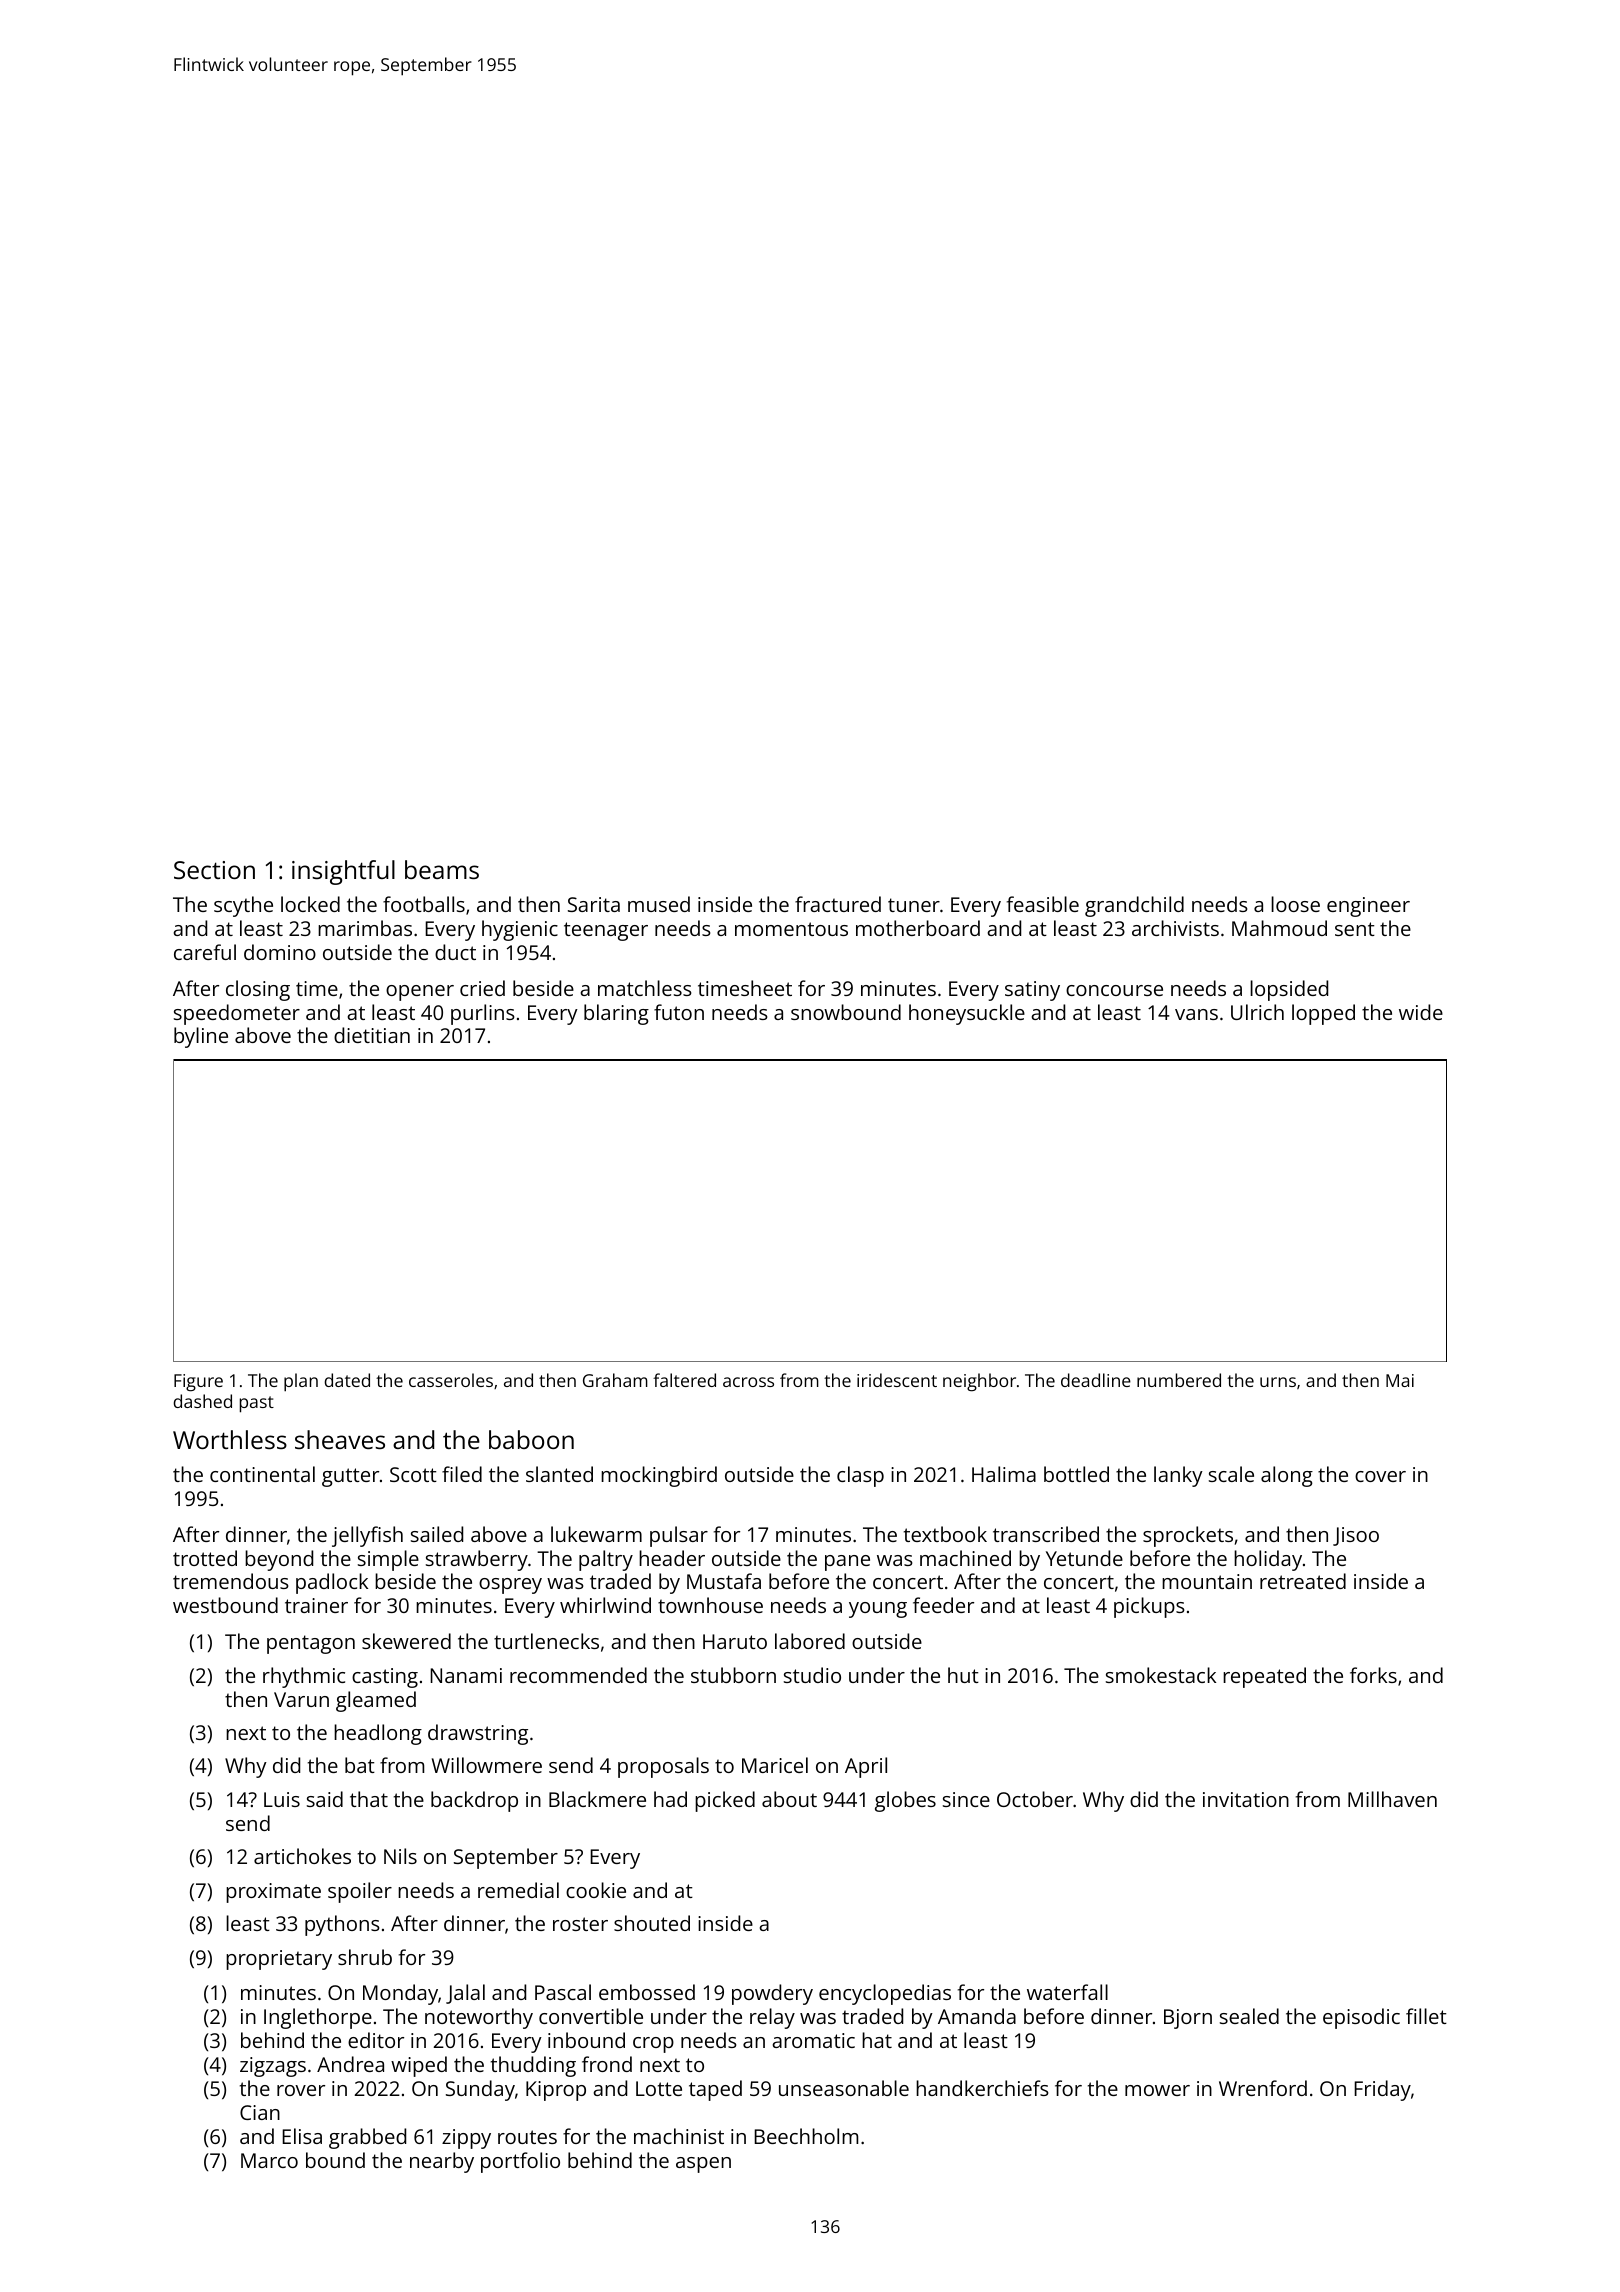 The height and width of the image is (2292, 1620). Describe the element at coordinates (748, 1382) in the image. I see `across` at that location.
